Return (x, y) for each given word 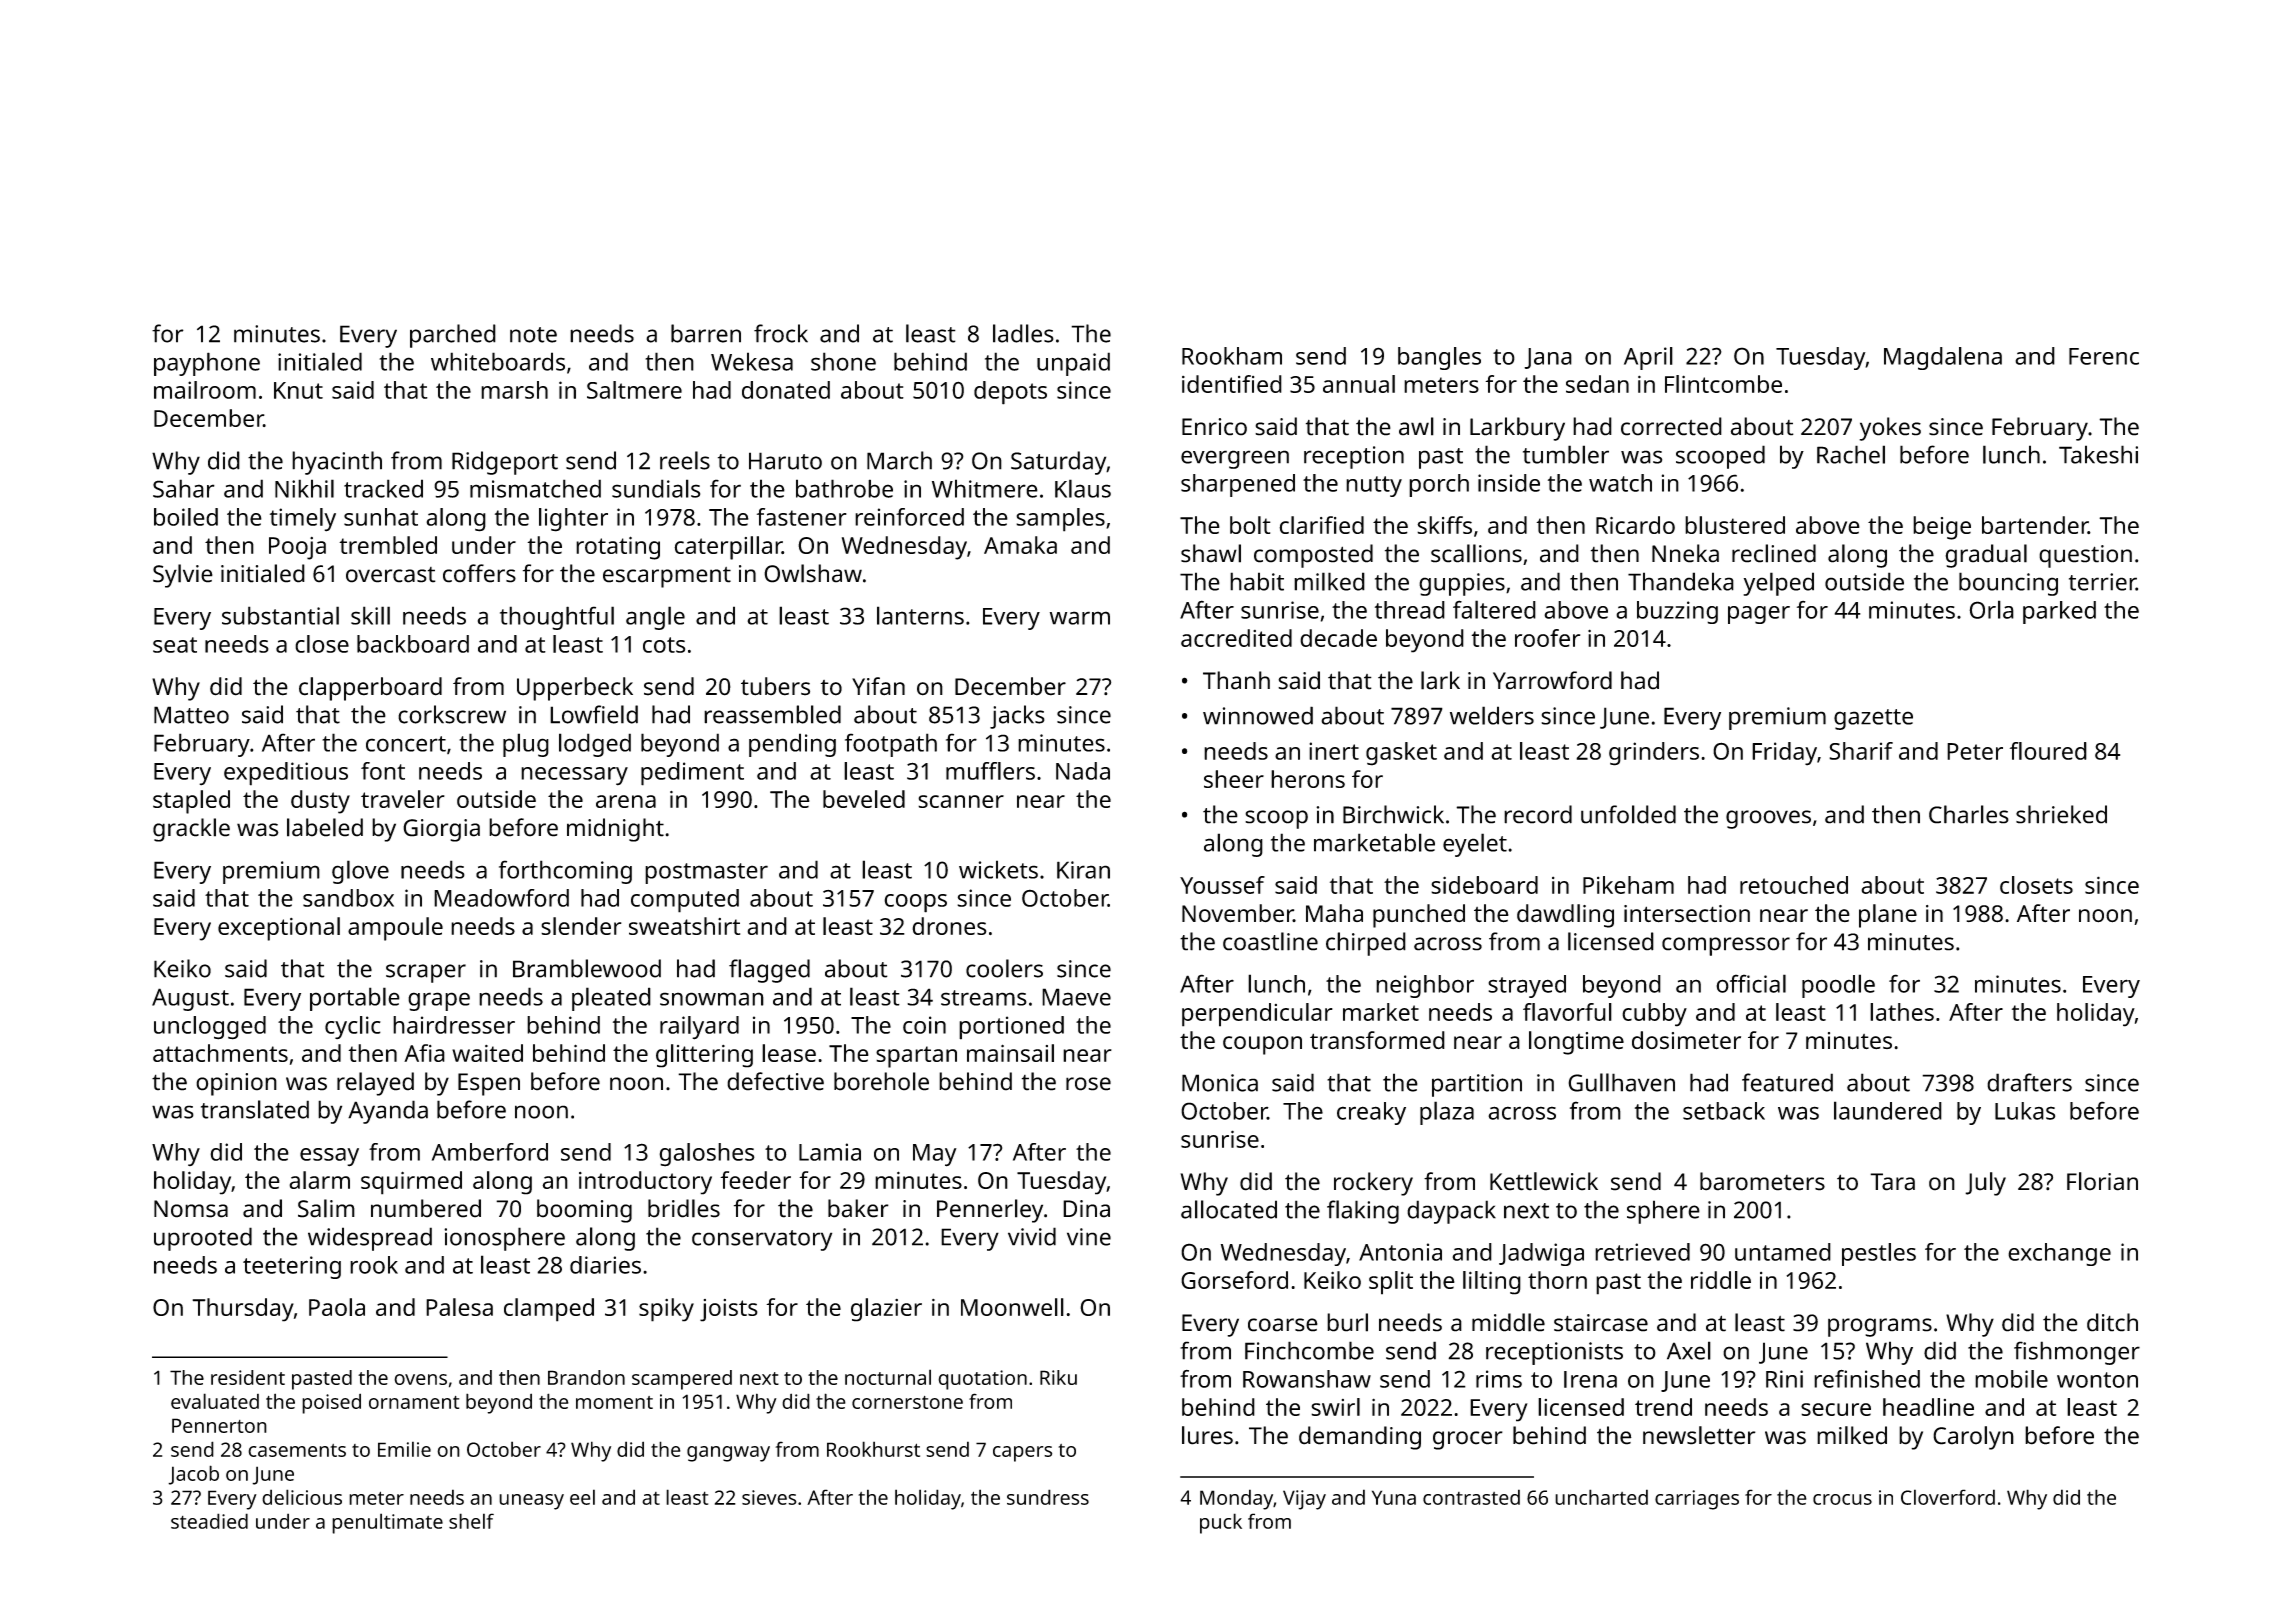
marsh (514, 390)
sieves (769, 1497)
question (2085, 556)
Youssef (1222, 885)
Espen (489, 1084)
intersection (1687, 914)
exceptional (279, 929)
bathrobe (844, 488)
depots (1010, 393)
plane (1888, 916)
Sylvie (183, 576)
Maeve (1076, 997)
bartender (2035, 525)
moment (614, 1402)
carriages (1697, 1500)
